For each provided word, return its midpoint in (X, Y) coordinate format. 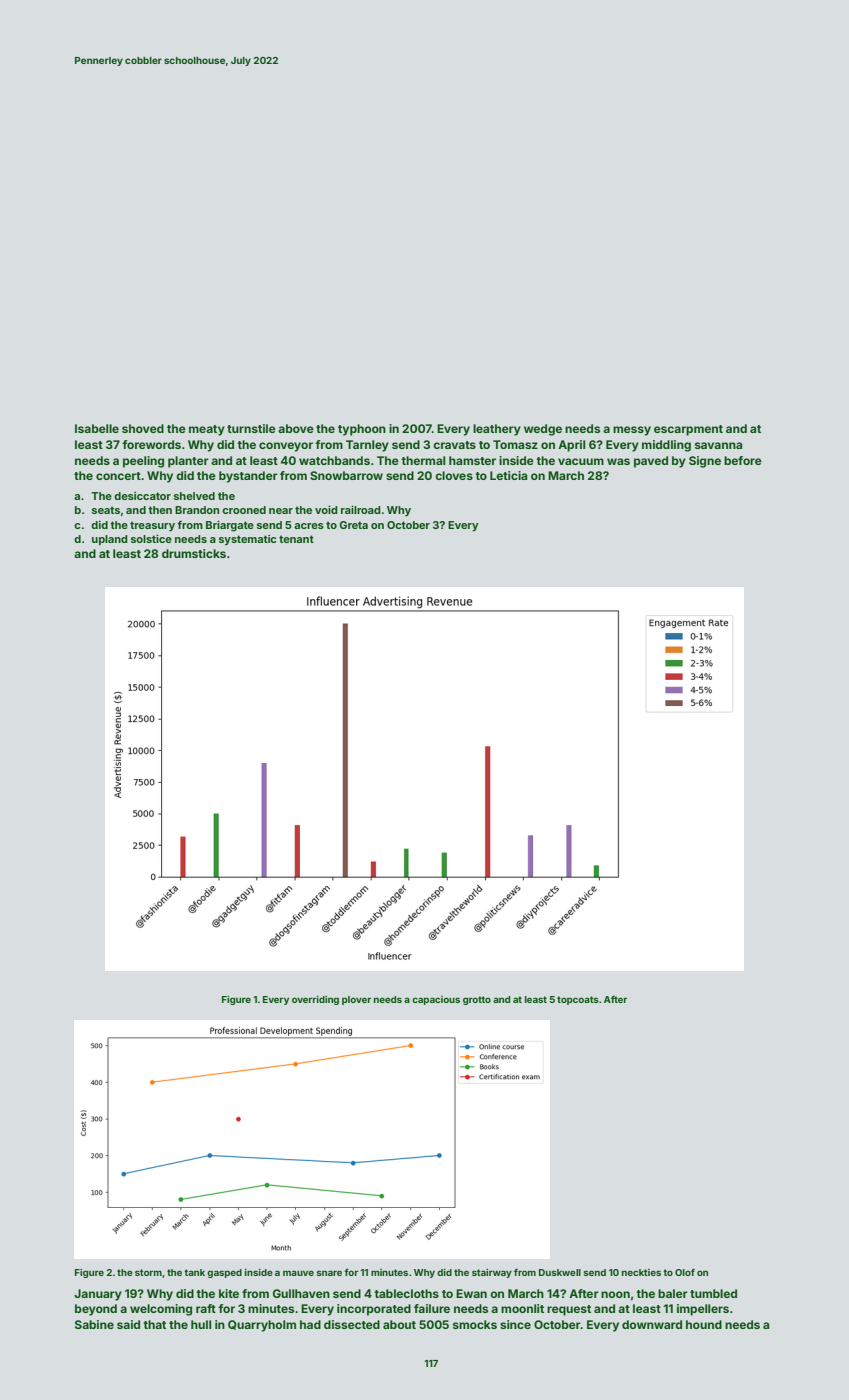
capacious (436, 1000)
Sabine (94, 1324)
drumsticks (194, 553)
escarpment (688, 430)
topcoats (578, 1000)
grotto (477, 1000)
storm (148, 1272)
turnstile (251, 428)
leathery (497, 430)
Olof (685, 1272)
